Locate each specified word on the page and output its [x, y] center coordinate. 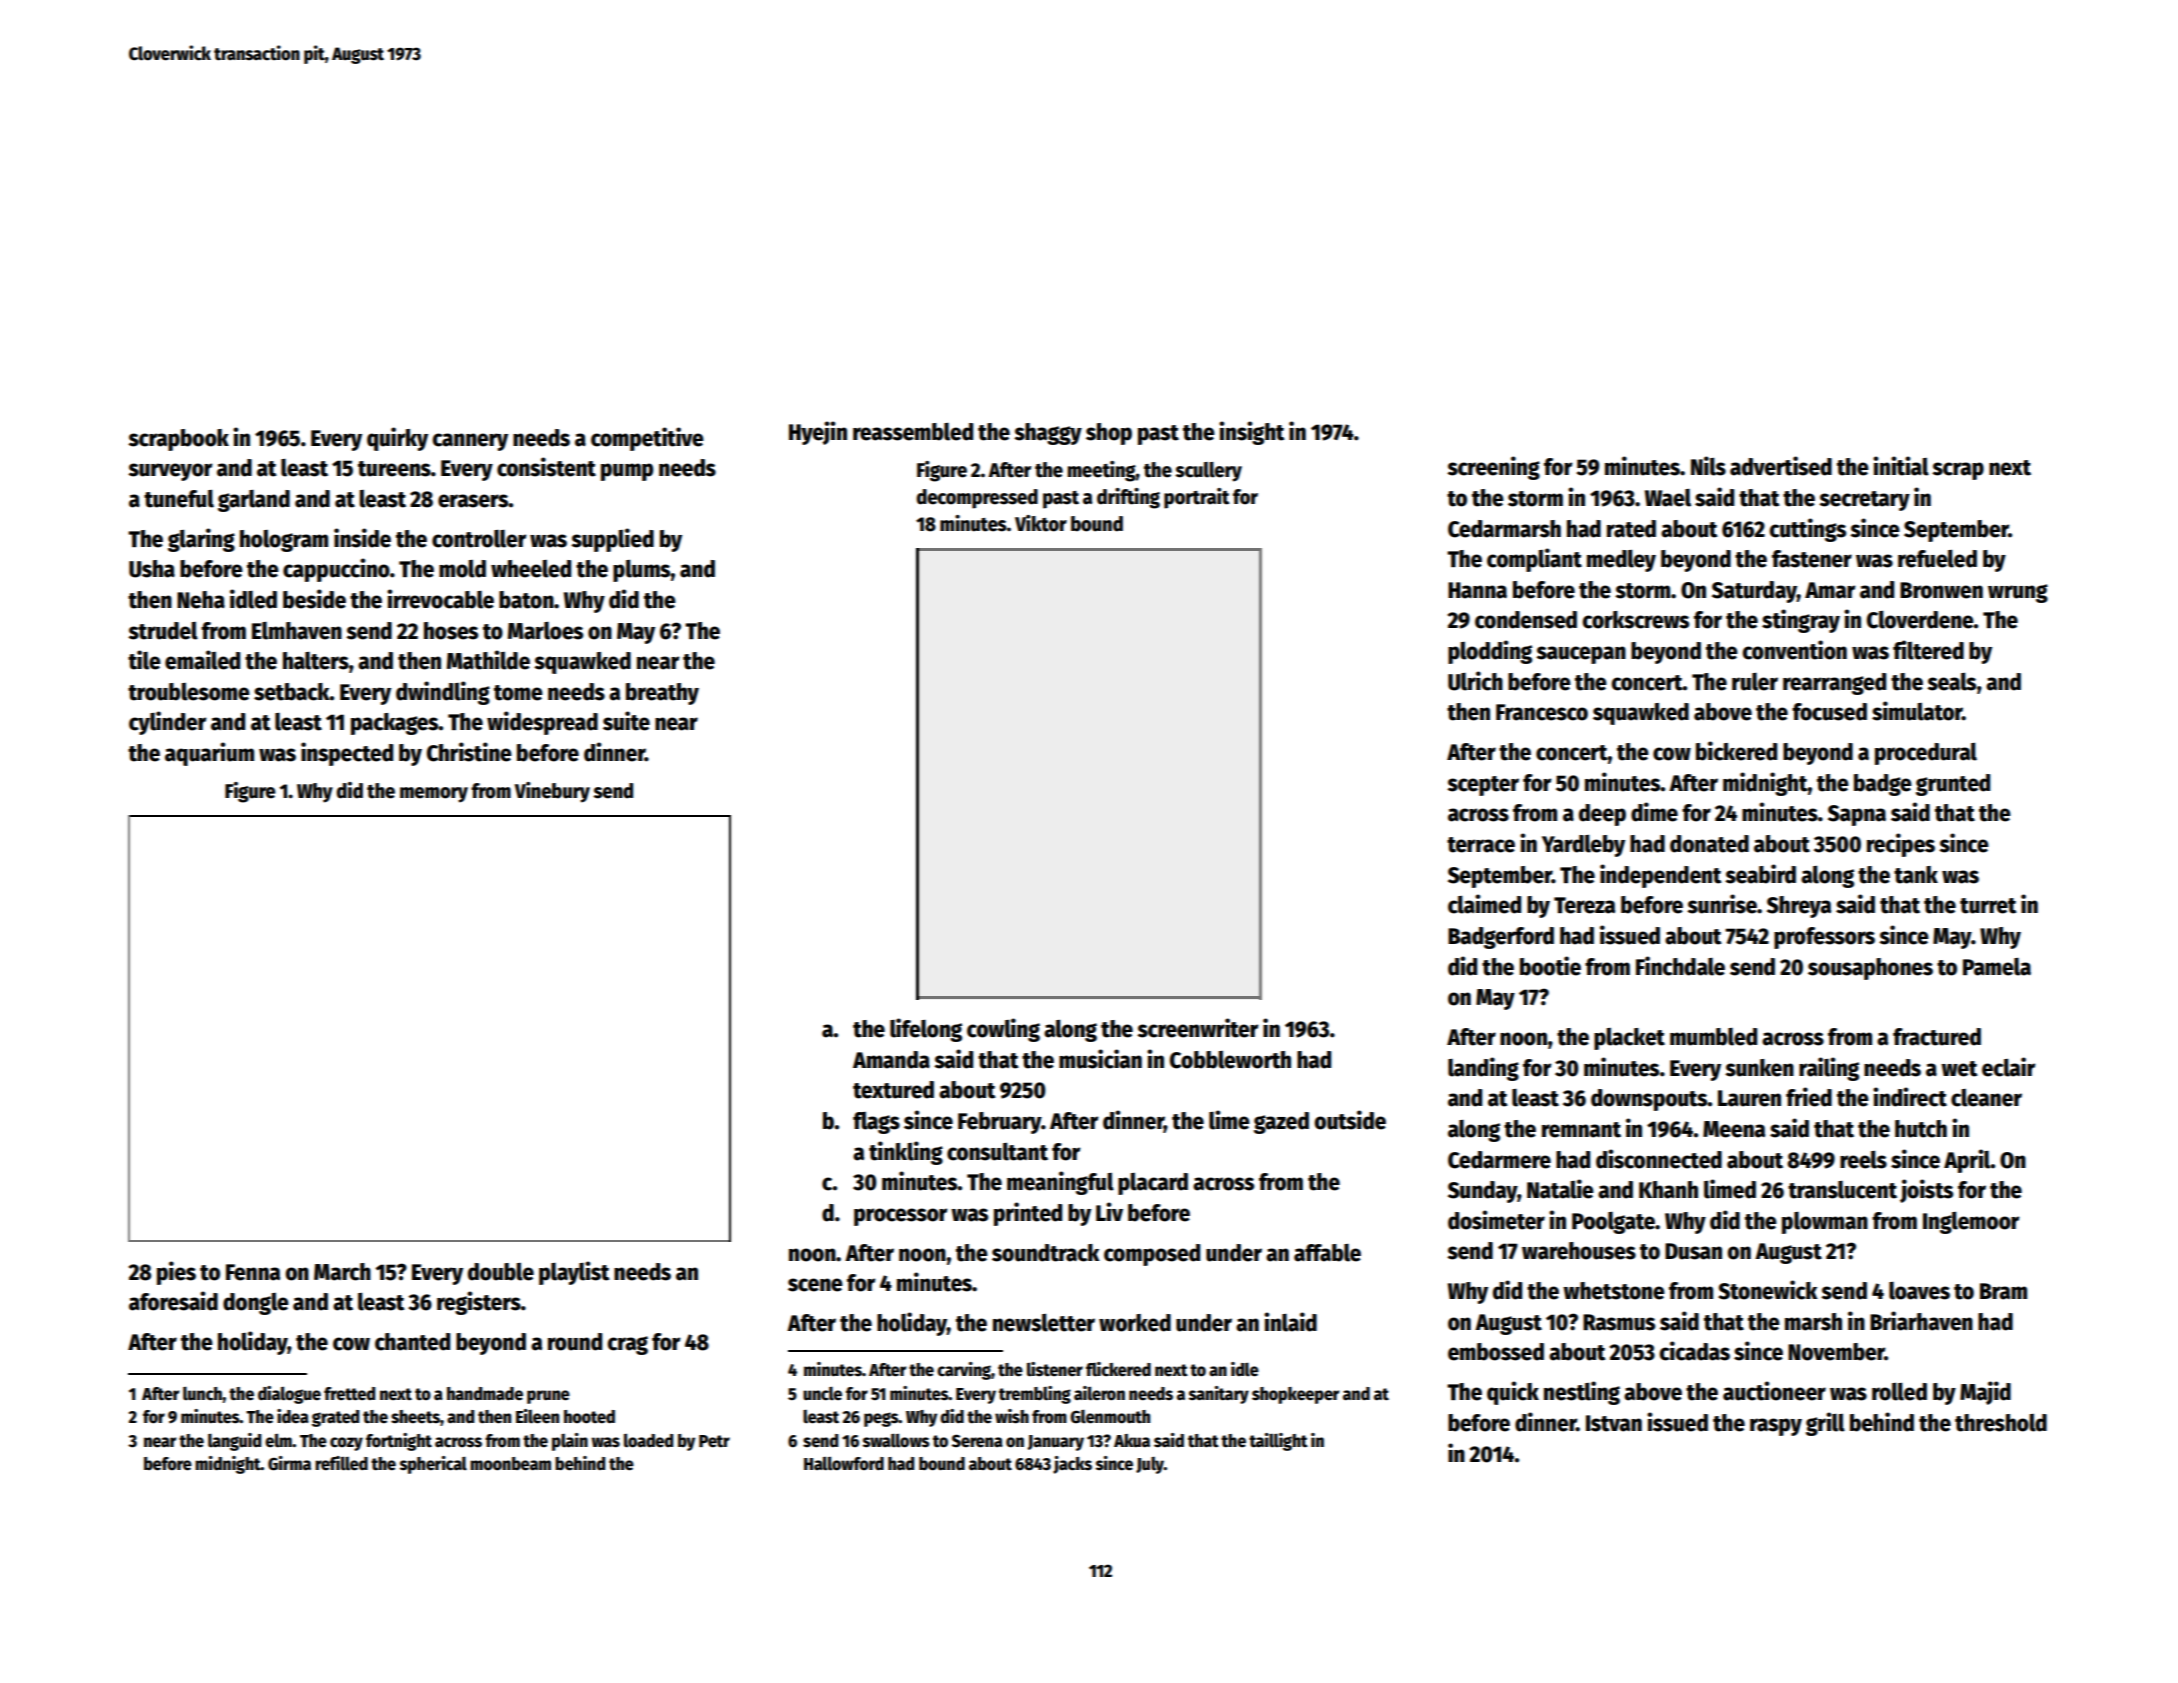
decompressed [977, 499]
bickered [1736, 751]
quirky [397, 439]
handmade [485, 1394]
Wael [1668, 498]
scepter [1483, 786]
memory [434, 795]
